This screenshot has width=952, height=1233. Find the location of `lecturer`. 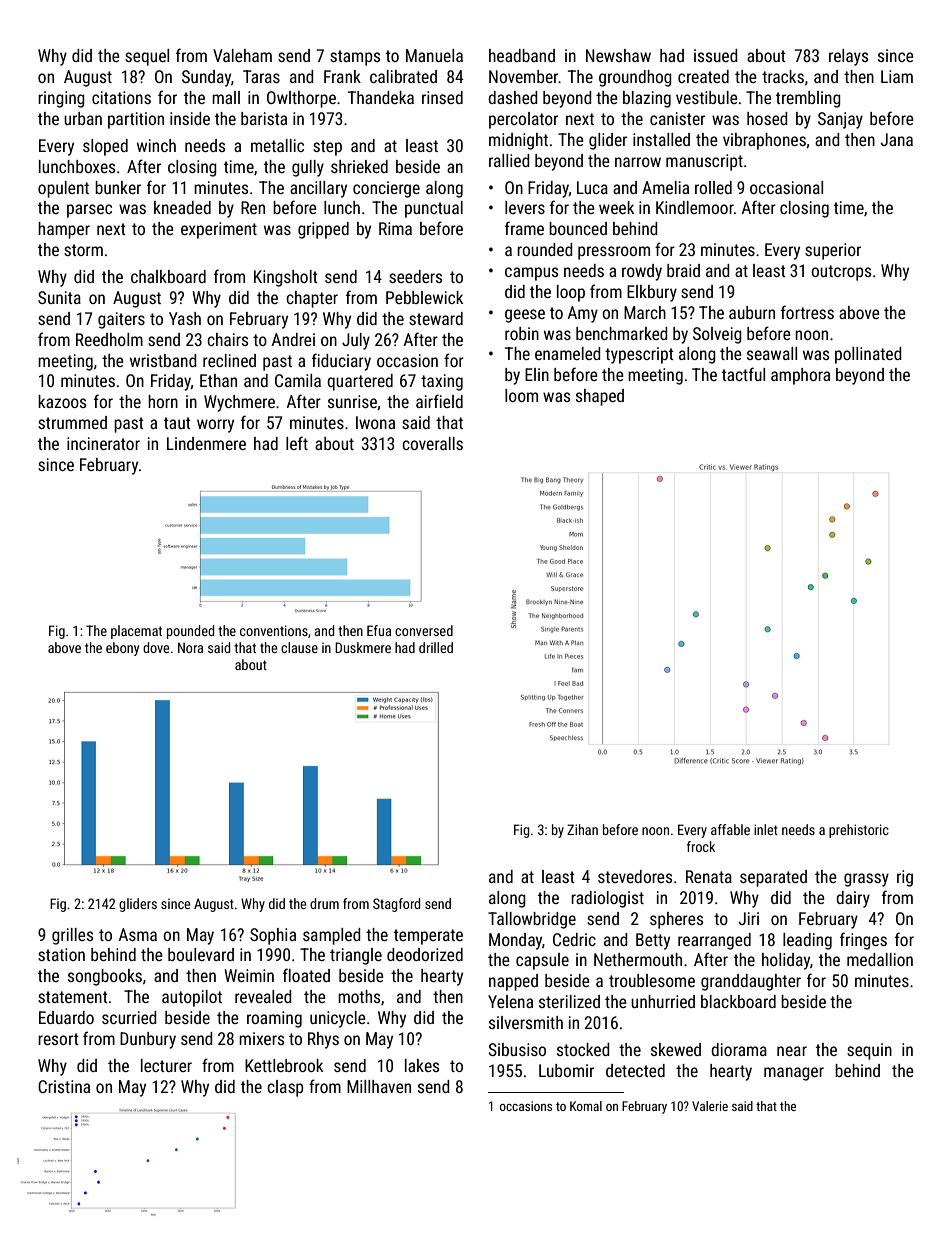

lecturer is located at coordinates (166, 1065).
